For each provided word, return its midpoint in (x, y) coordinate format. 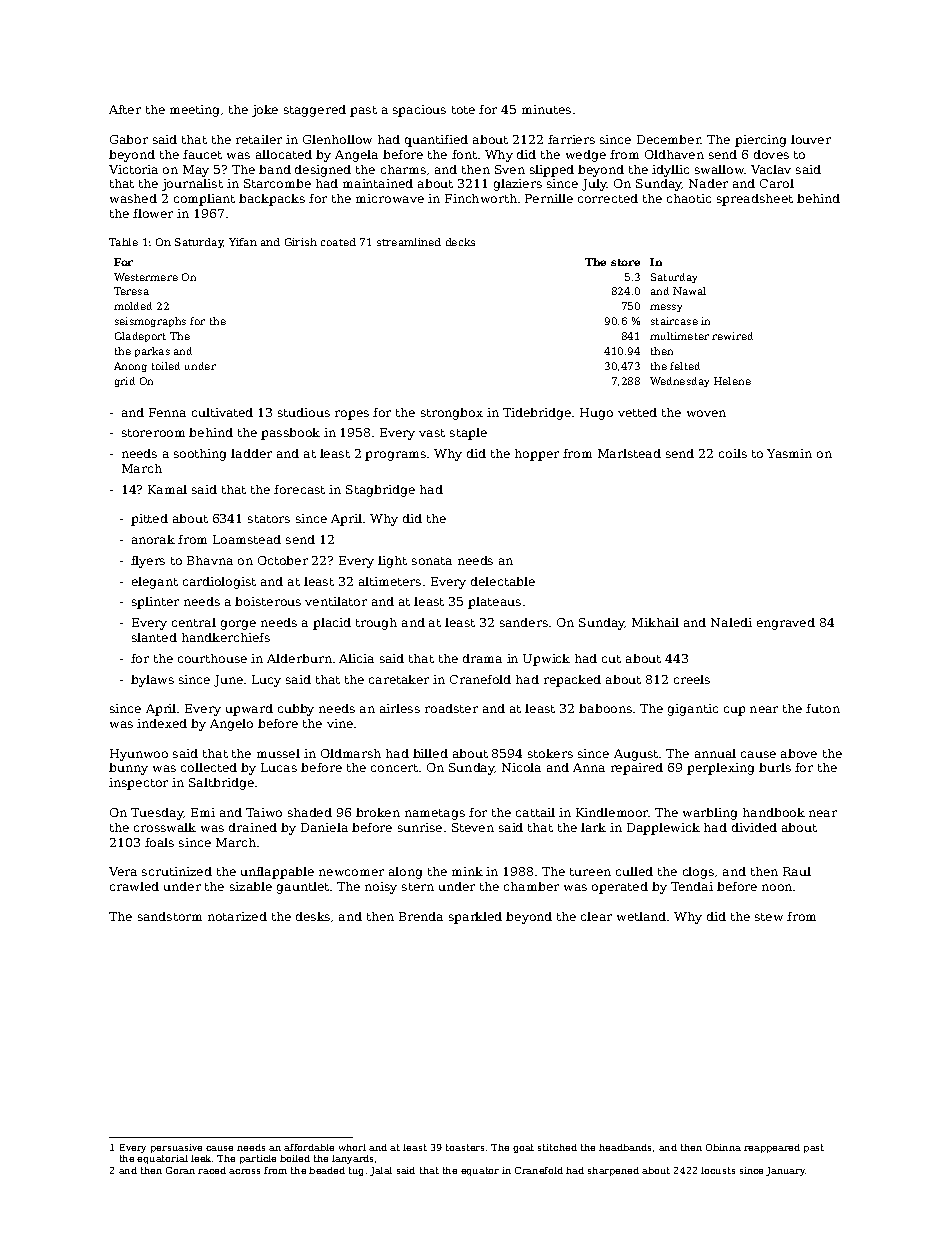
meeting (194, 111)
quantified (436, 141)
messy (666, 308)
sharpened (613, 1171)
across (244, 1171)
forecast (299, 489)
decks (460, 242)
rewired (732, 336)
